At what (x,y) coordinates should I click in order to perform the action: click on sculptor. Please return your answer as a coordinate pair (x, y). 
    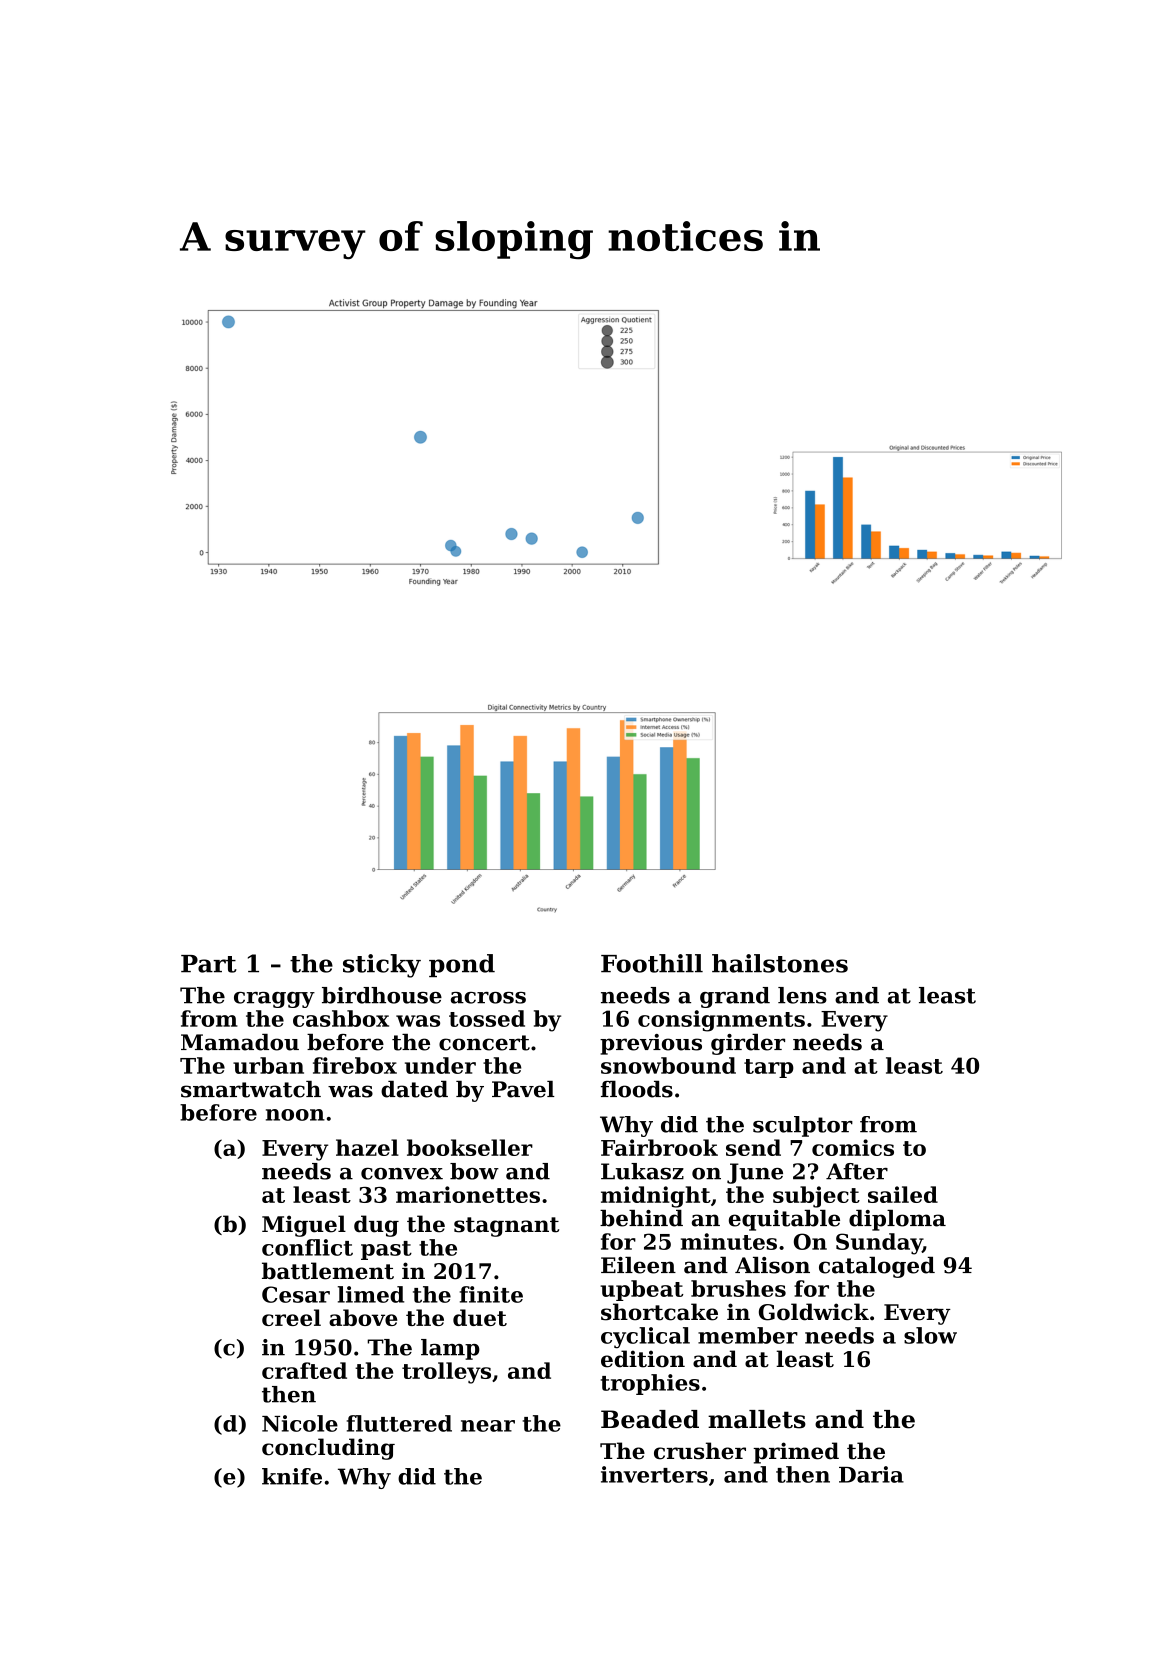
    Looking at the image, I should click on (803, 1126).
